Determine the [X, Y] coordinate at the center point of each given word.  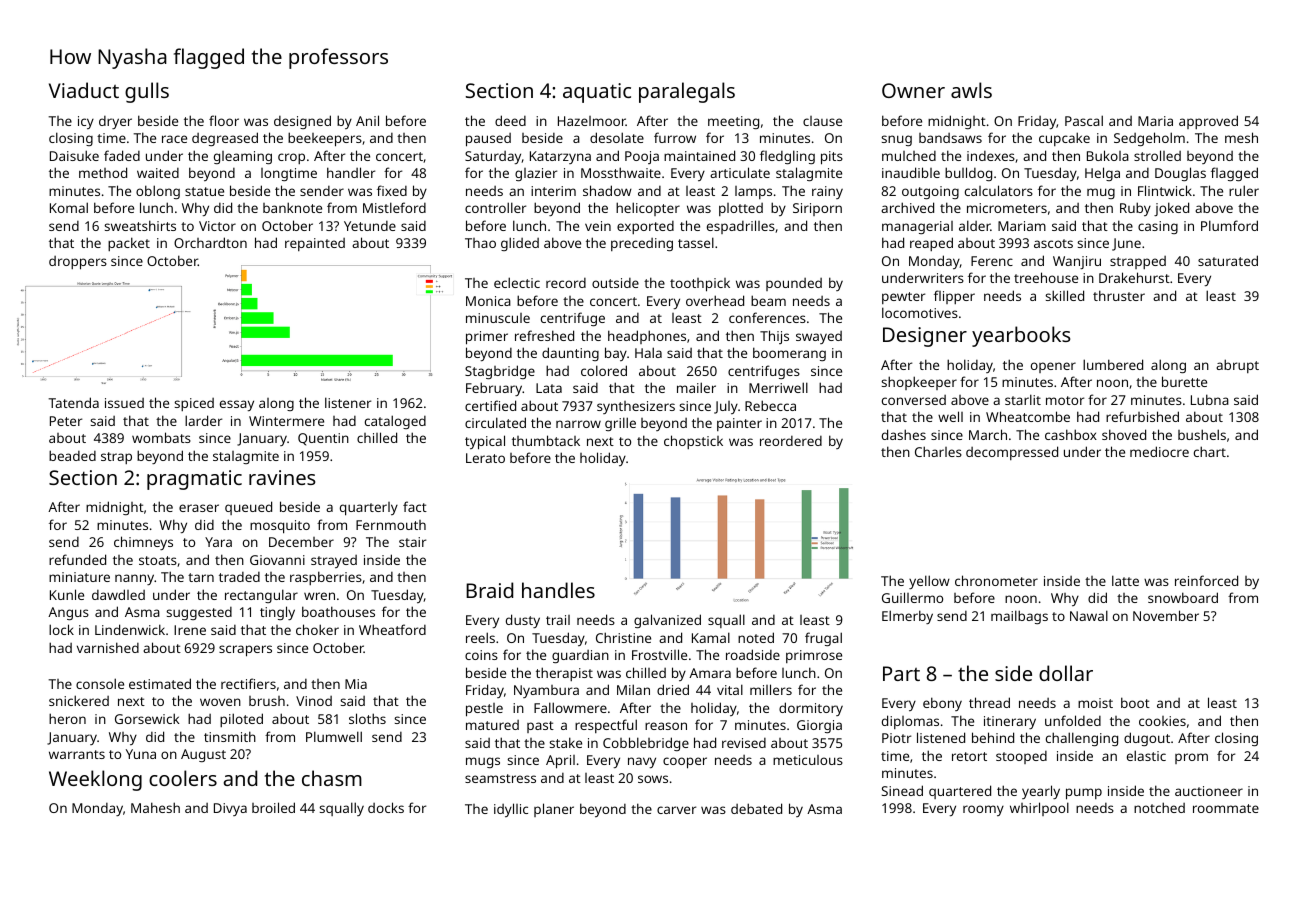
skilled [1064, 295]
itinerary [1010, 722]
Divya [230, 809]
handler [351, 172]
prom [1191, 758]
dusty [523, 621]
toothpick [700, 285]
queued [248, 508]
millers [771, 689]
